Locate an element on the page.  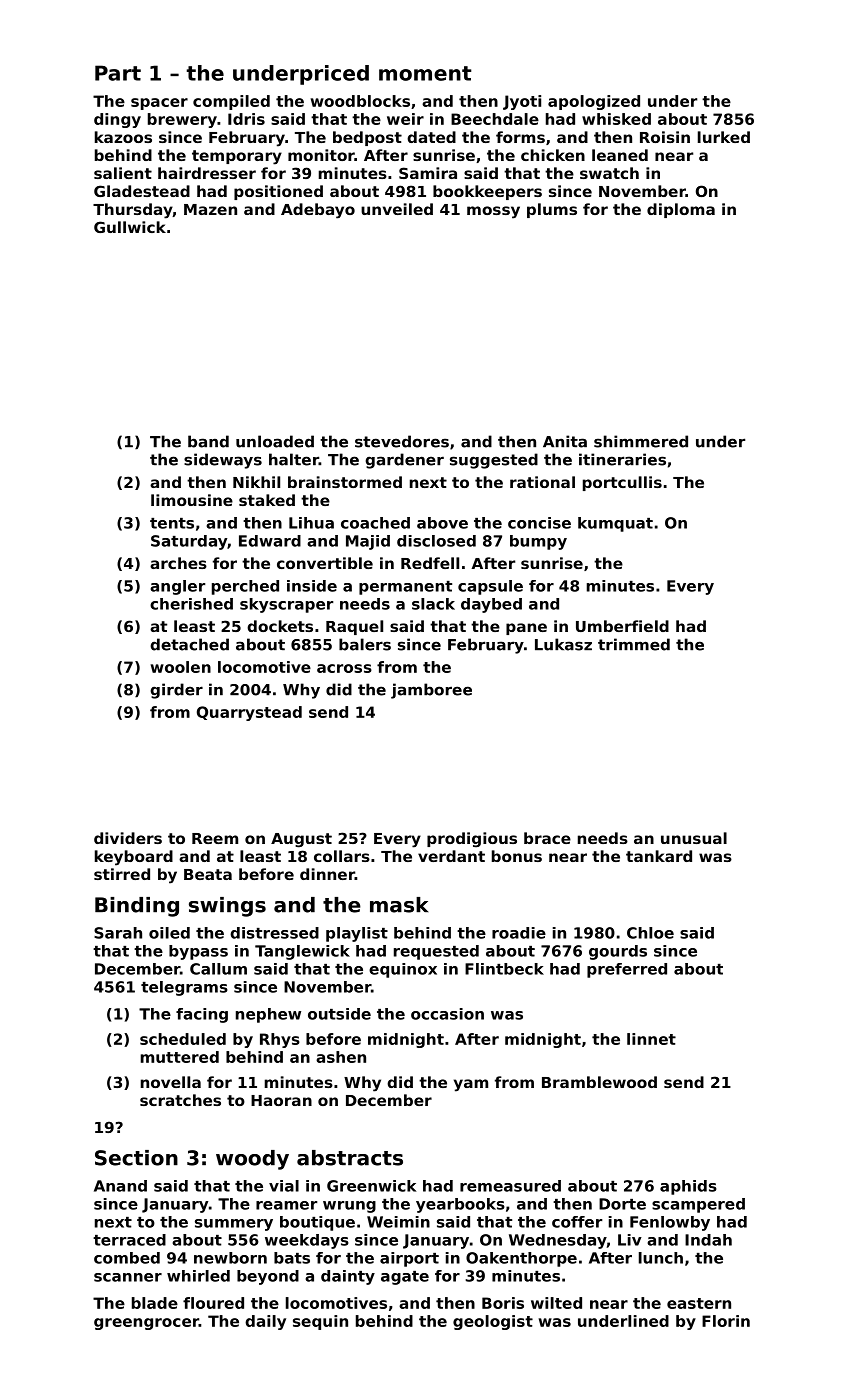
above is located at coordinates (442, 523).
